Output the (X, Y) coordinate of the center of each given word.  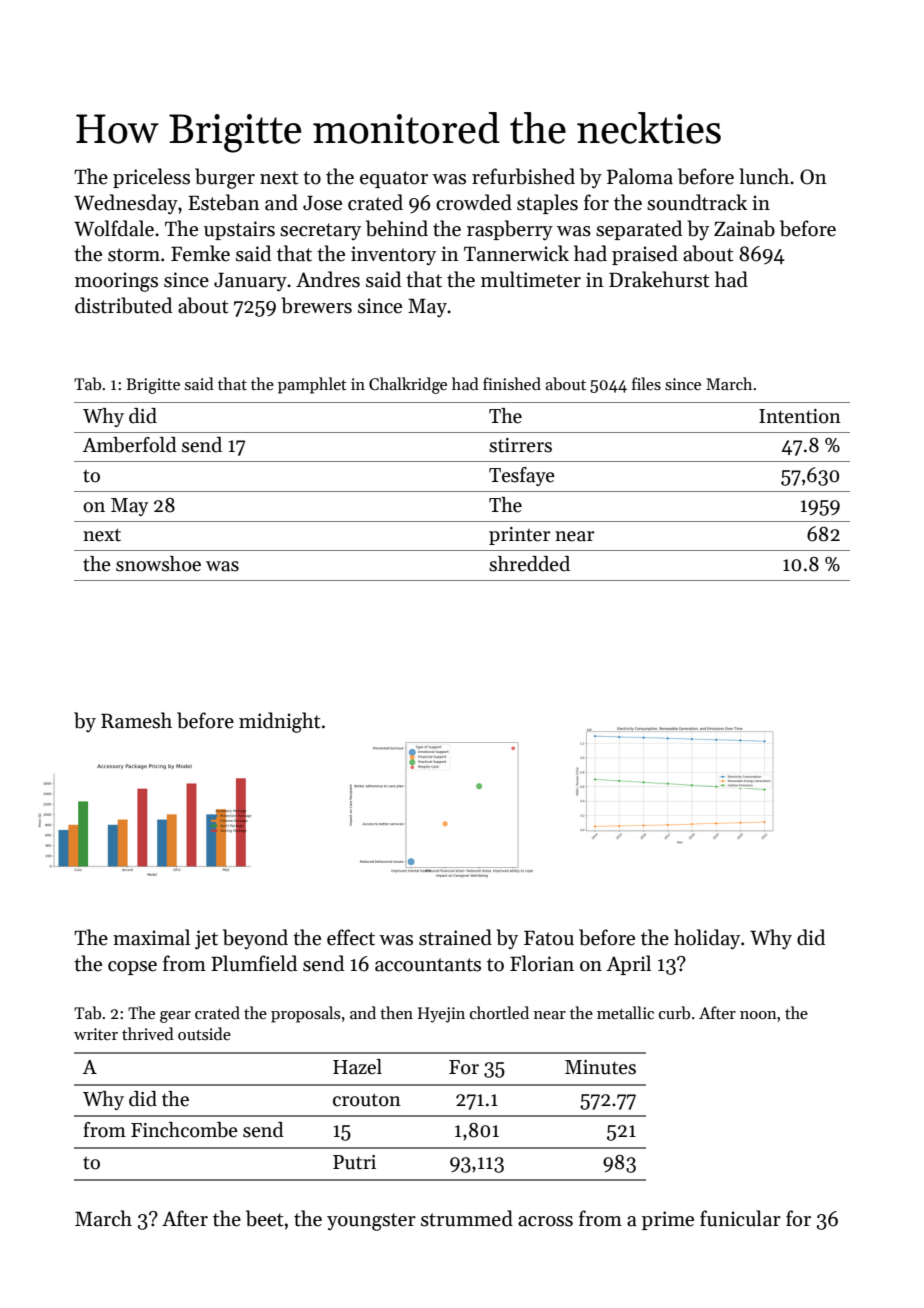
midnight (280, 722)
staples (547, 204)
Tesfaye (522, 476)
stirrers (520, 445)
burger (225, 178)
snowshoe (158, 564)
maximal (151, 937)
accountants (428, 965)
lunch (764, 176)
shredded (529, 564)
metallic (625, 1012)
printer (520, 536)
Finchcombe (184, 1130)
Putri (354, 1162)
